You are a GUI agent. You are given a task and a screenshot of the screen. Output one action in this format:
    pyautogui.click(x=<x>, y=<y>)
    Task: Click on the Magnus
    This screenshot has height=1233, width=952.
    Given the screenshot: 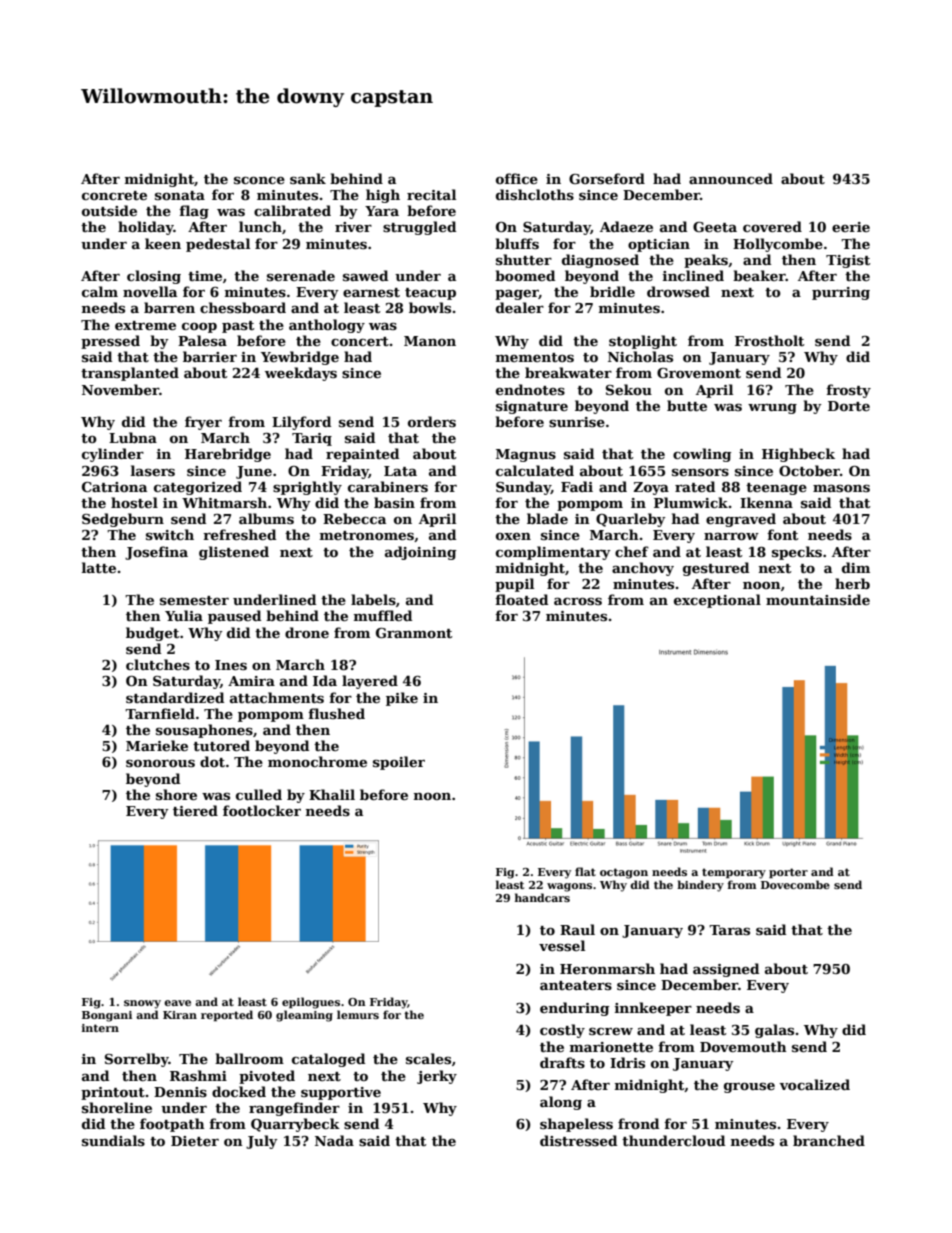 What is the action you would take?
    pyautogui.click(x=526, y=455)
